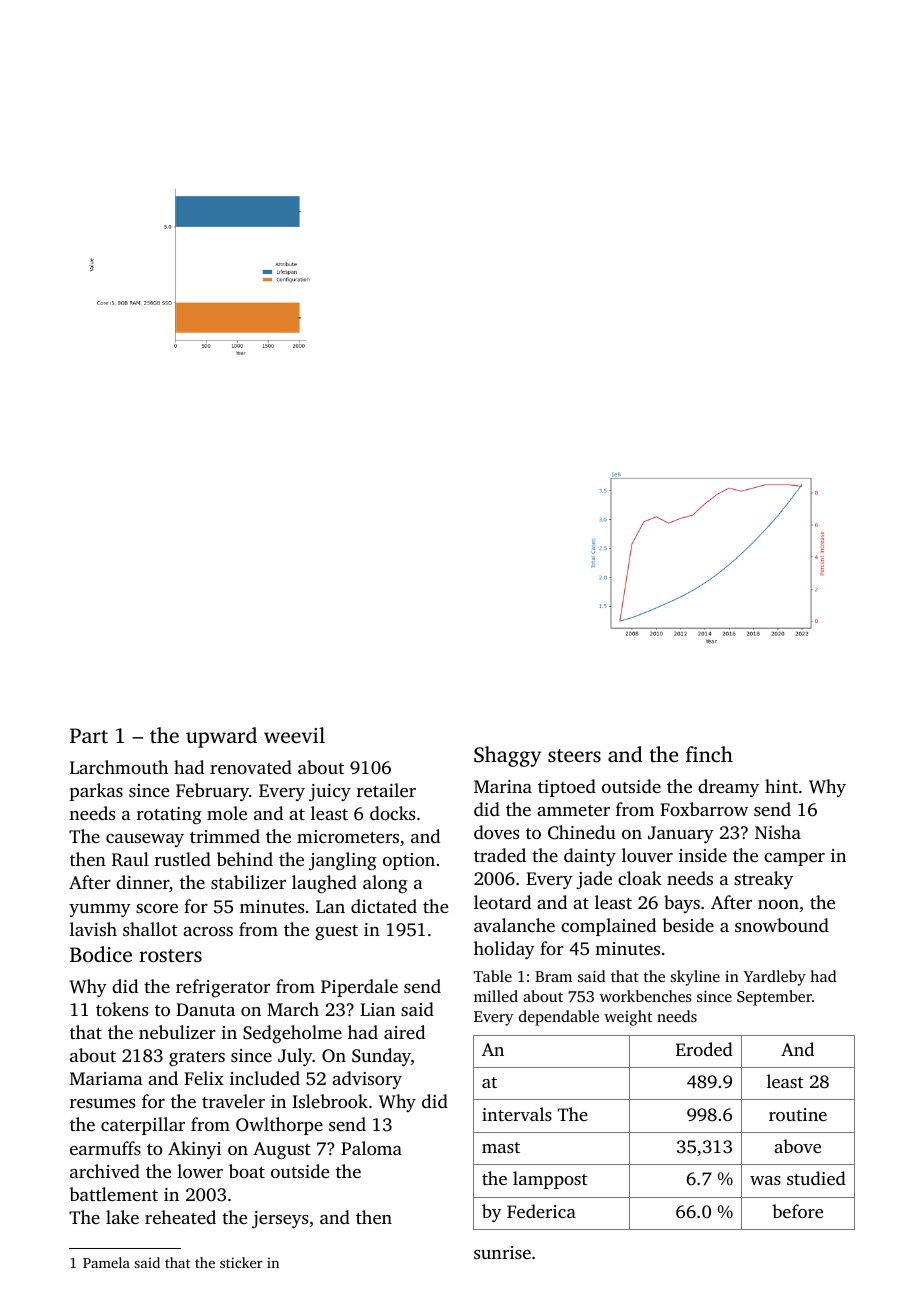 Image resolution: width=924 pixels, height=1308 pixels. I want to click on camper, so click(794, 859).
